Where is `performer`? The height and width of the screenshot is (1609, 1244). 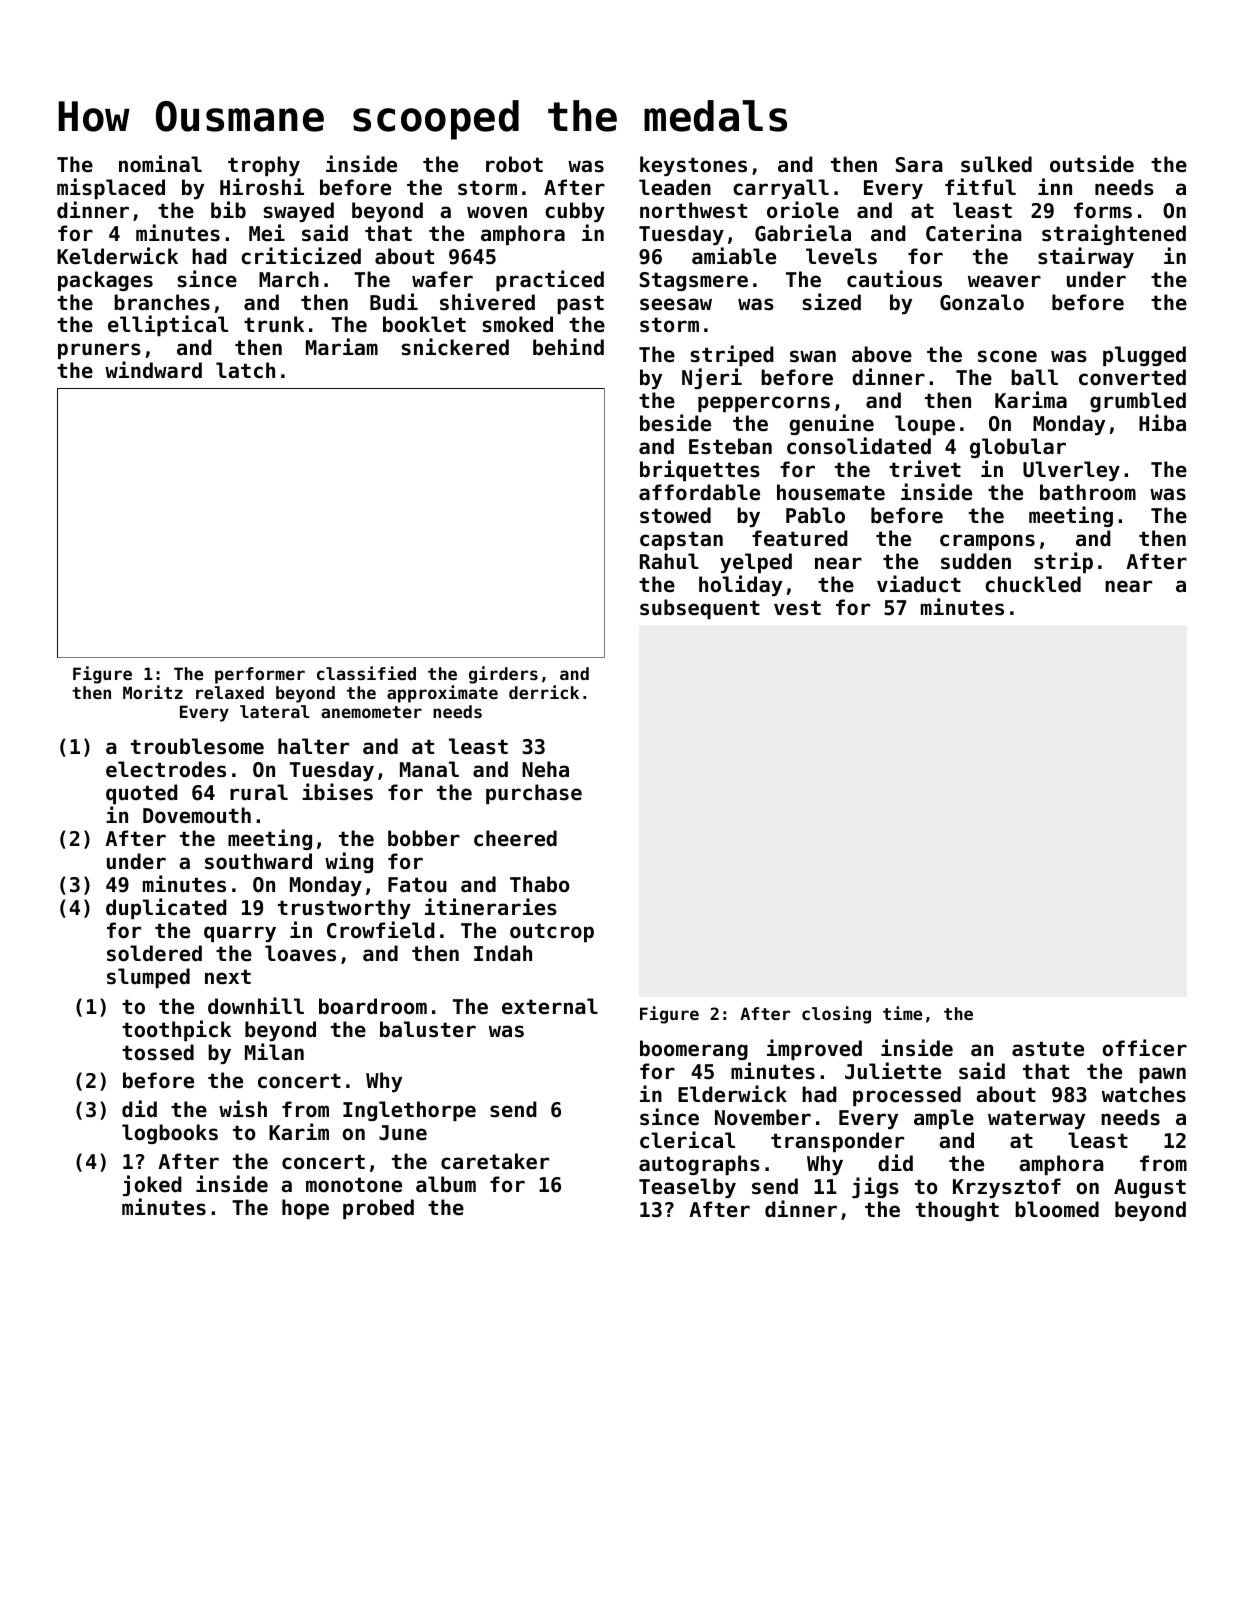 performer is located at coordinates (260, 675).
